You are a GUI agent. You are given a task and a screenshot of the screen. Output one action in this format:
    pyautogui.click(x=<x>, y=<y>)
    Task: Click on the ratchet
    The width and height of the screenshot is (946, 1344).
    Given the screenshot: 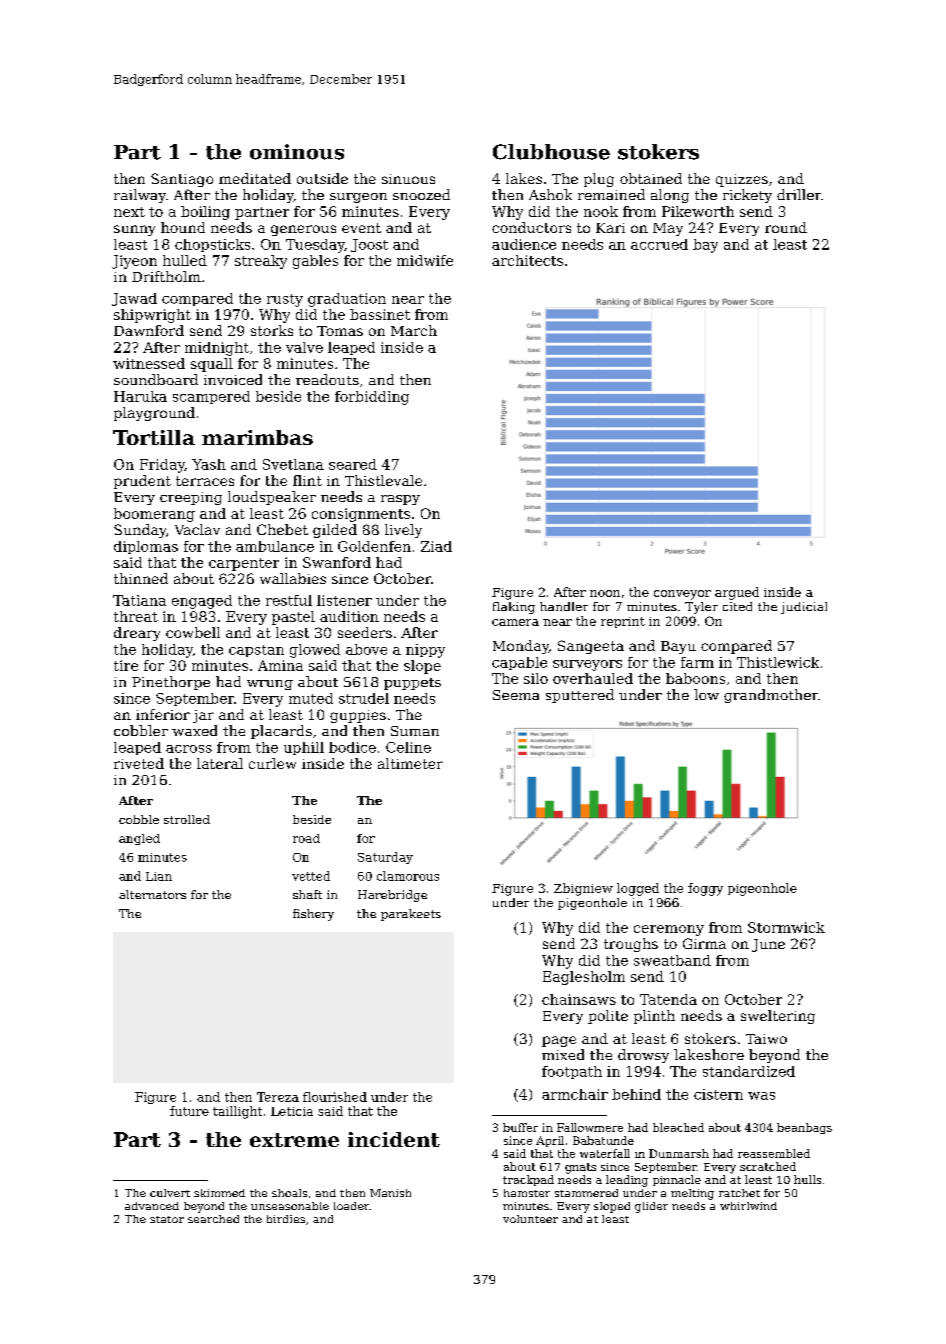 What is the action you would take?
    pyautogui.click(x=739, y=1193)
